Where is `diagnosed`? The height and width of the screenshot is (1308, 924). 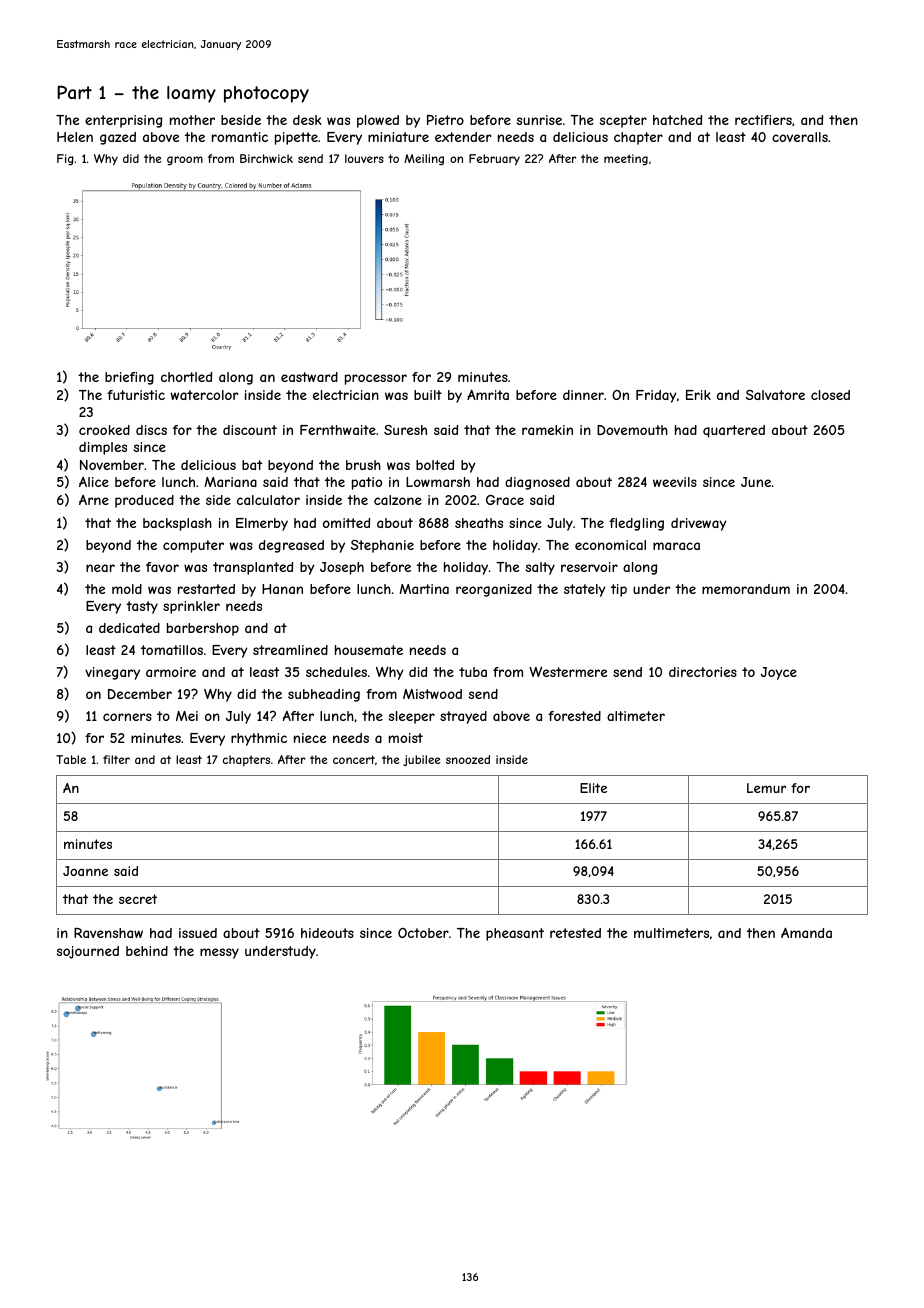 diagnosed is located at coordinates (537, 483).
